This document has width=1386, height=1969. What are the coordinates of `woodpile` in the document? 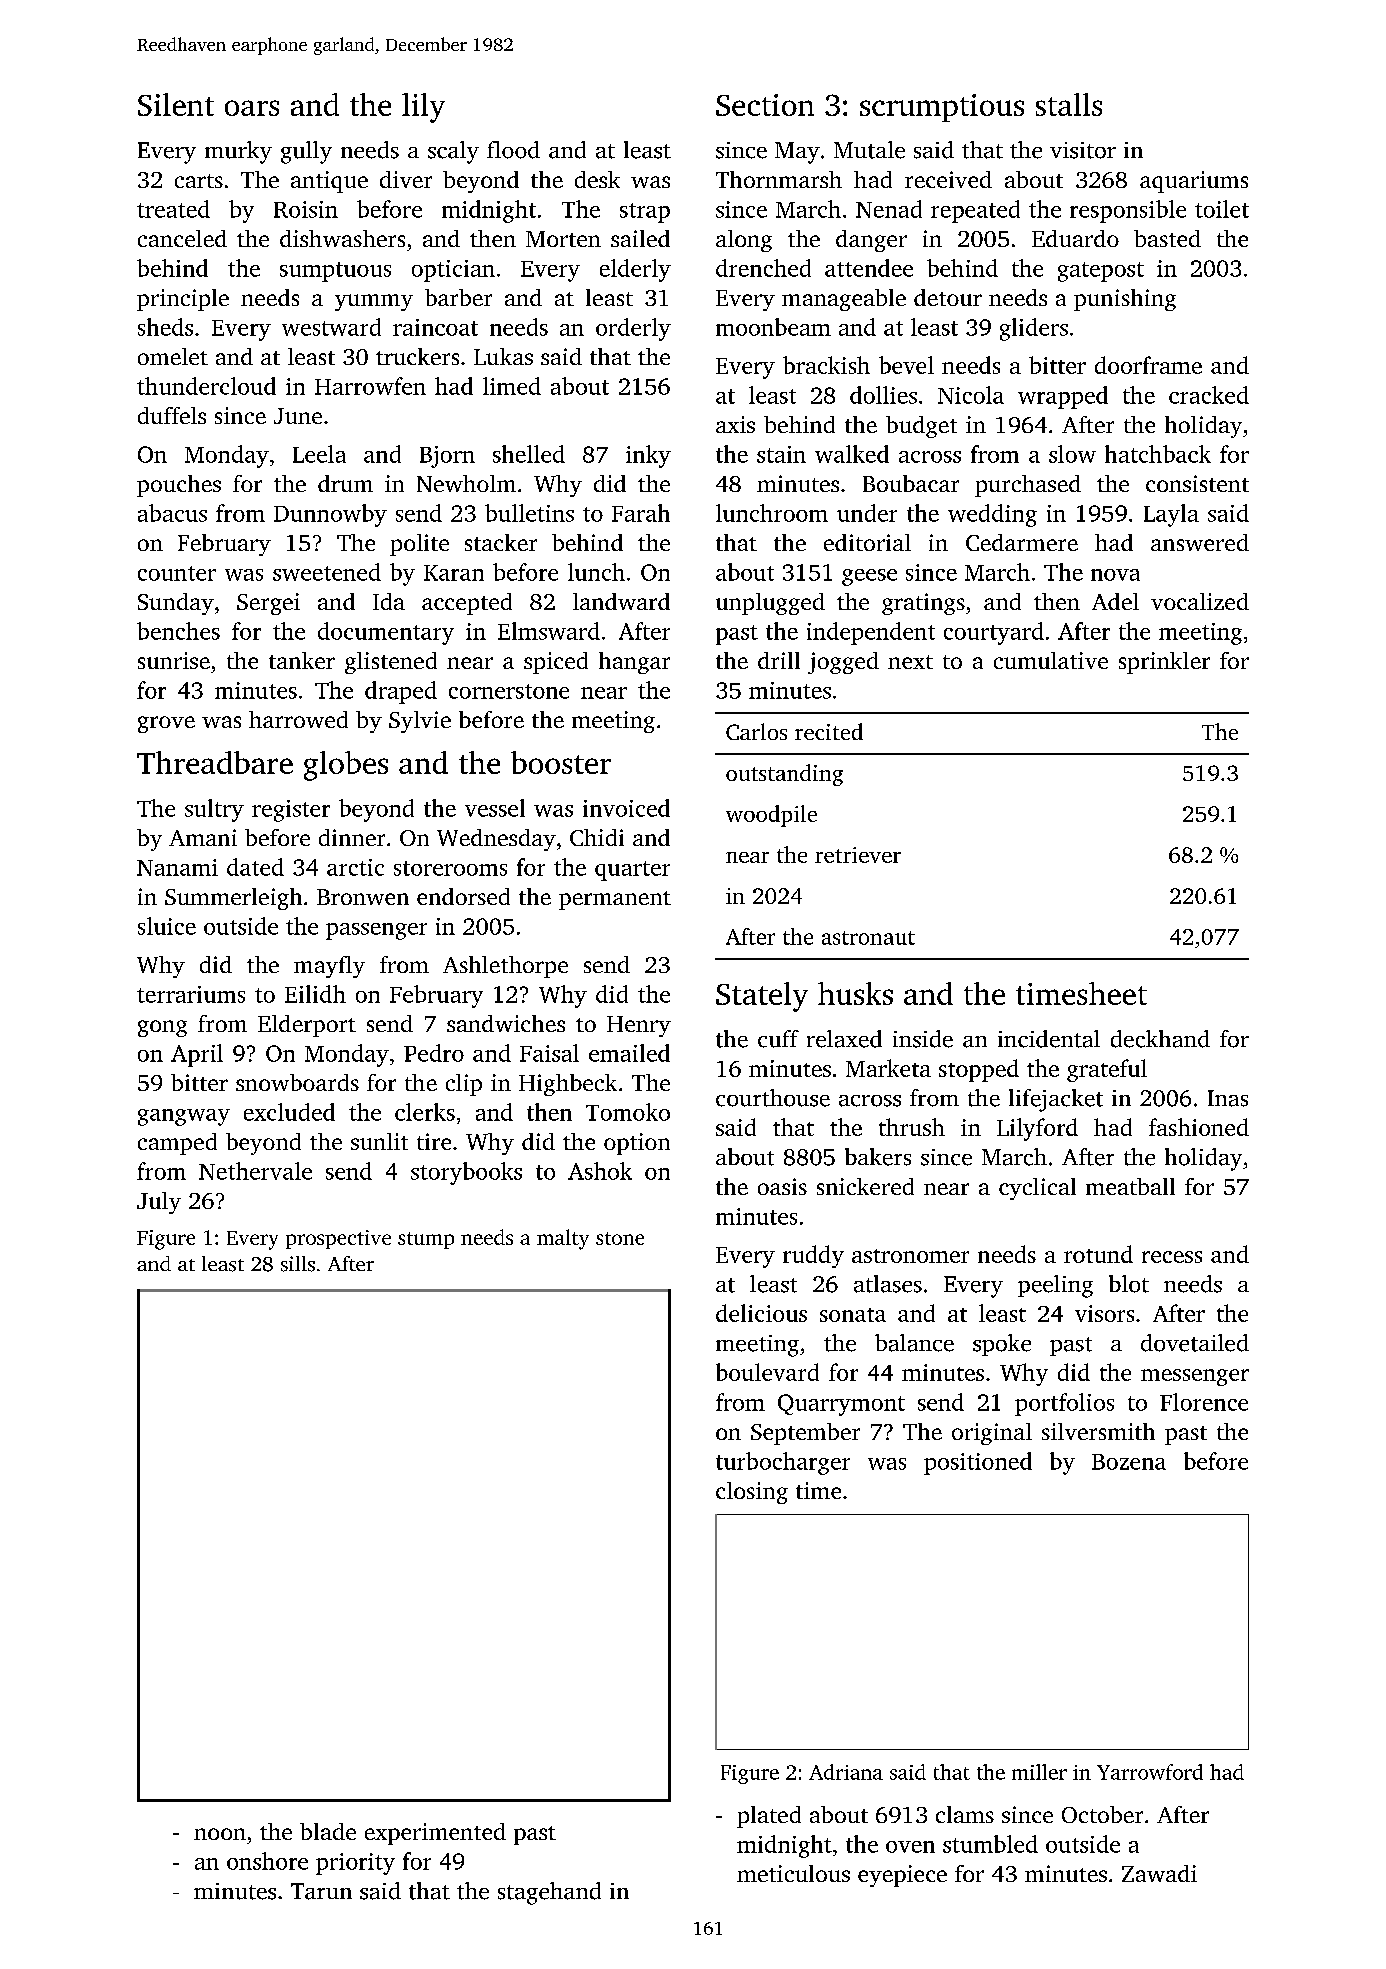 It's located at (771, 816).
